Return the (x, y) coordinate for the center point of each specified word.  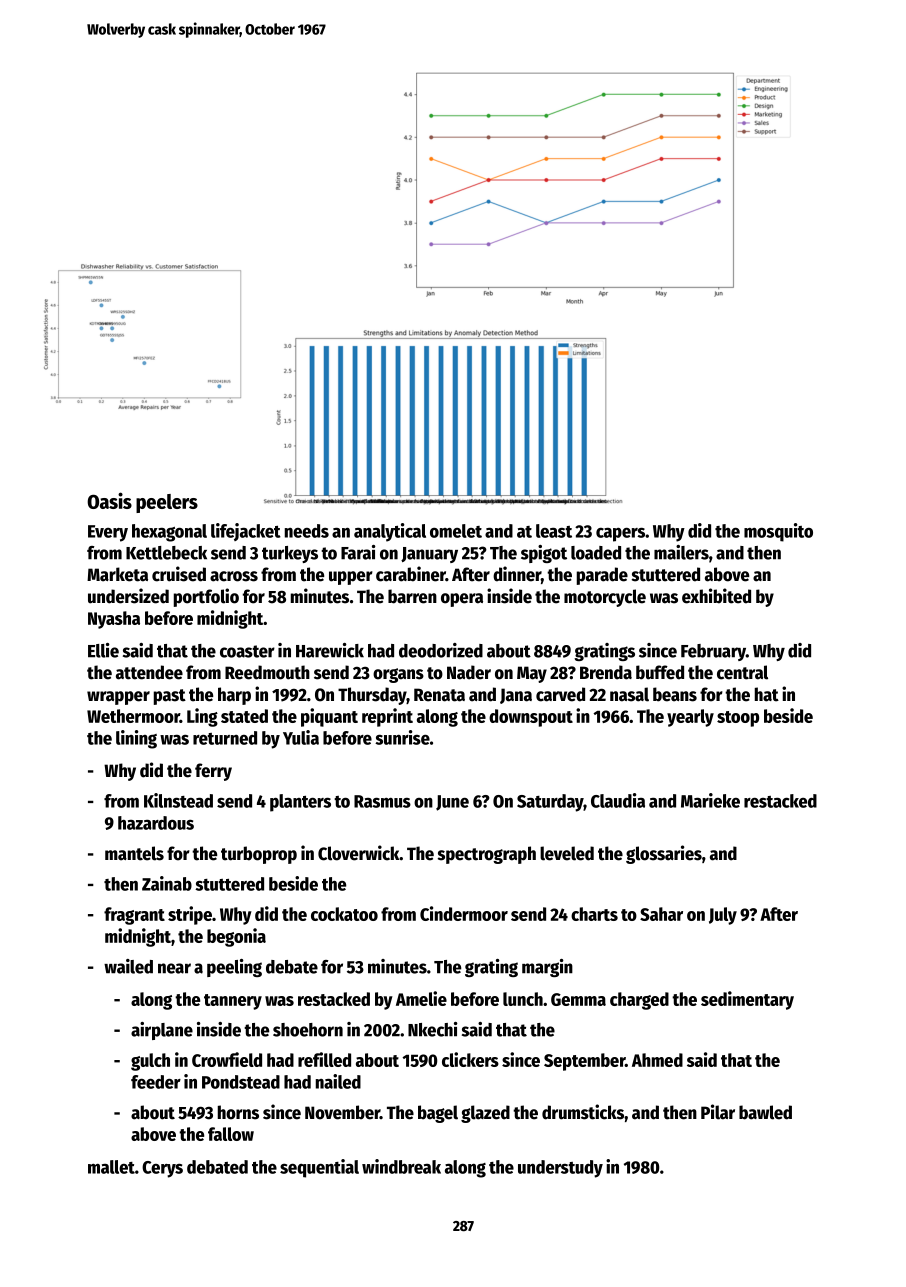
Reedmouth (267, 672)
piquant (329, 717)
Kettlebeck (166, 553)
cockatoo (344, 914)
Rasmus (382, 801)
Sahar (661, 914)
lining (136, 739)
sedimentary (747, 1000)
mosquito (778, 532)
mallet (111, 1167)
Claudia (618, 800)
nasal (629, 694)
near (174, 968)
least (554, 531)
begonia (236, 937)
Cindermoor (464, 913)
